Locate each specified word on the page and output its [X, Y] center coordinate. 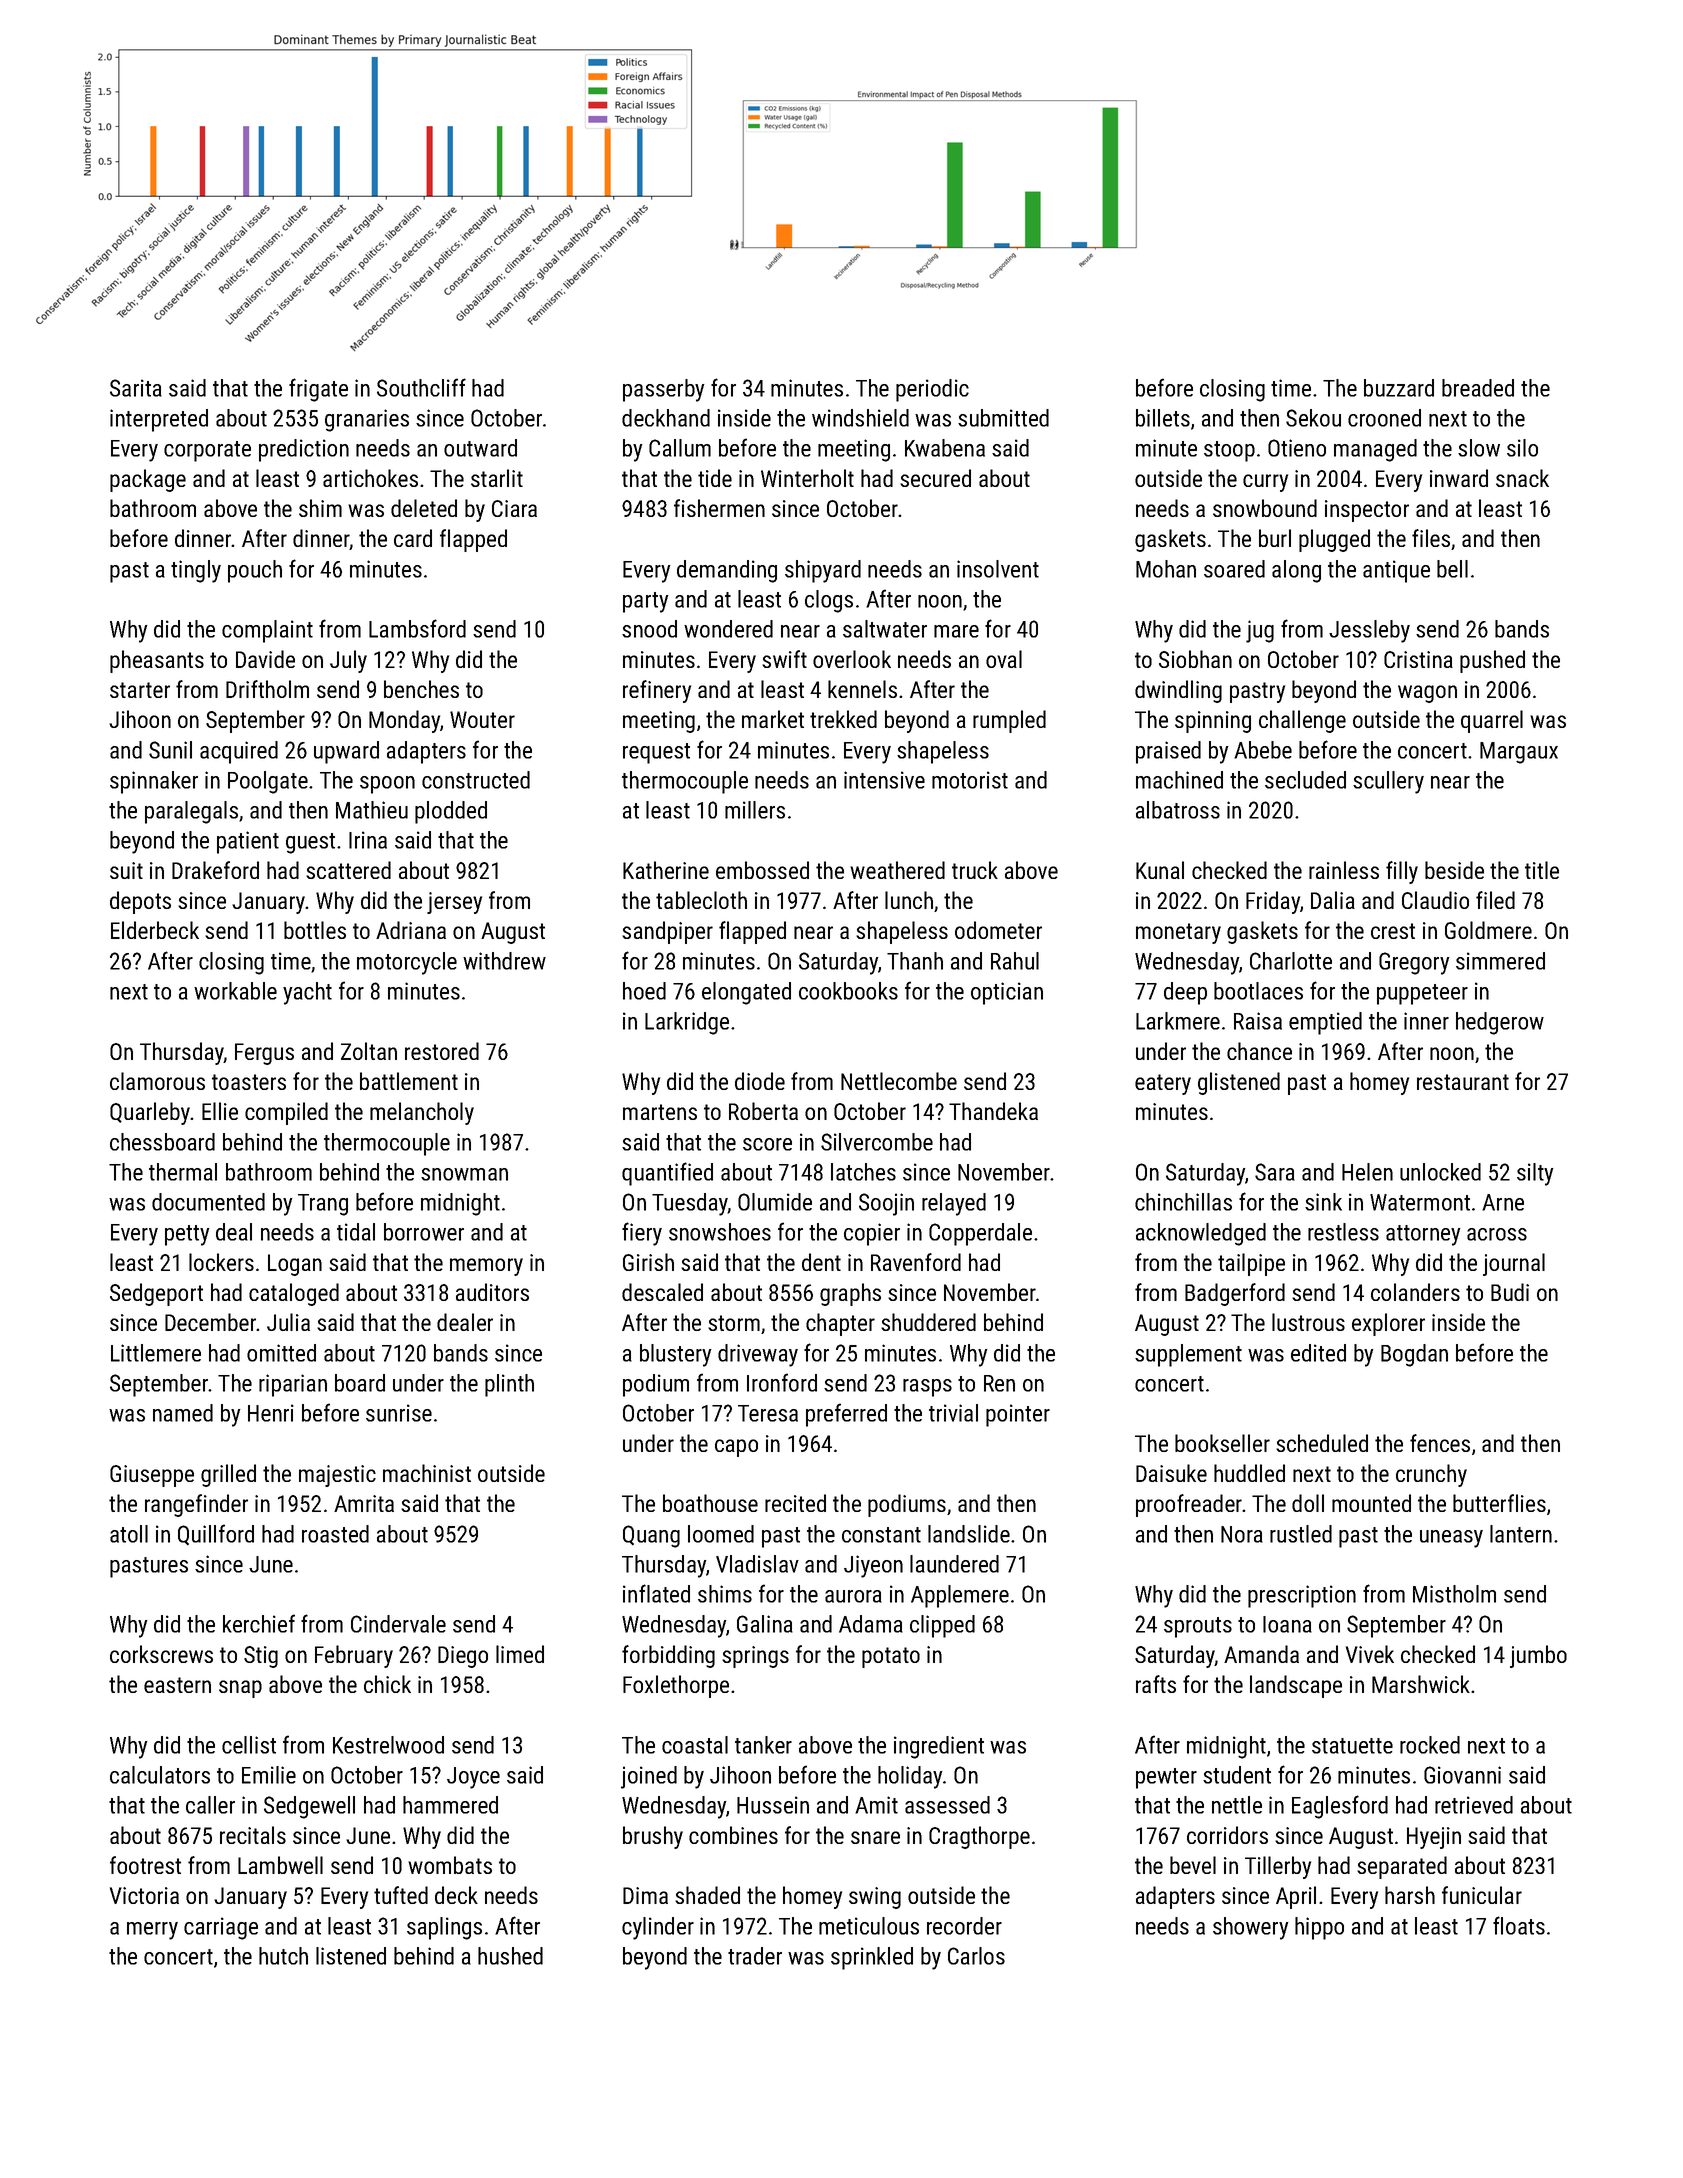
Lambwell [280, 1865]
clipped [942, 1626]
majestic [337, 1476]
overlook [852, 659]
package [148, 480]
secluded [1305, 780]
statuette [1352, 1746]
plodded [451, 812]
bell [1452, 569]
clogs [829, 601]
